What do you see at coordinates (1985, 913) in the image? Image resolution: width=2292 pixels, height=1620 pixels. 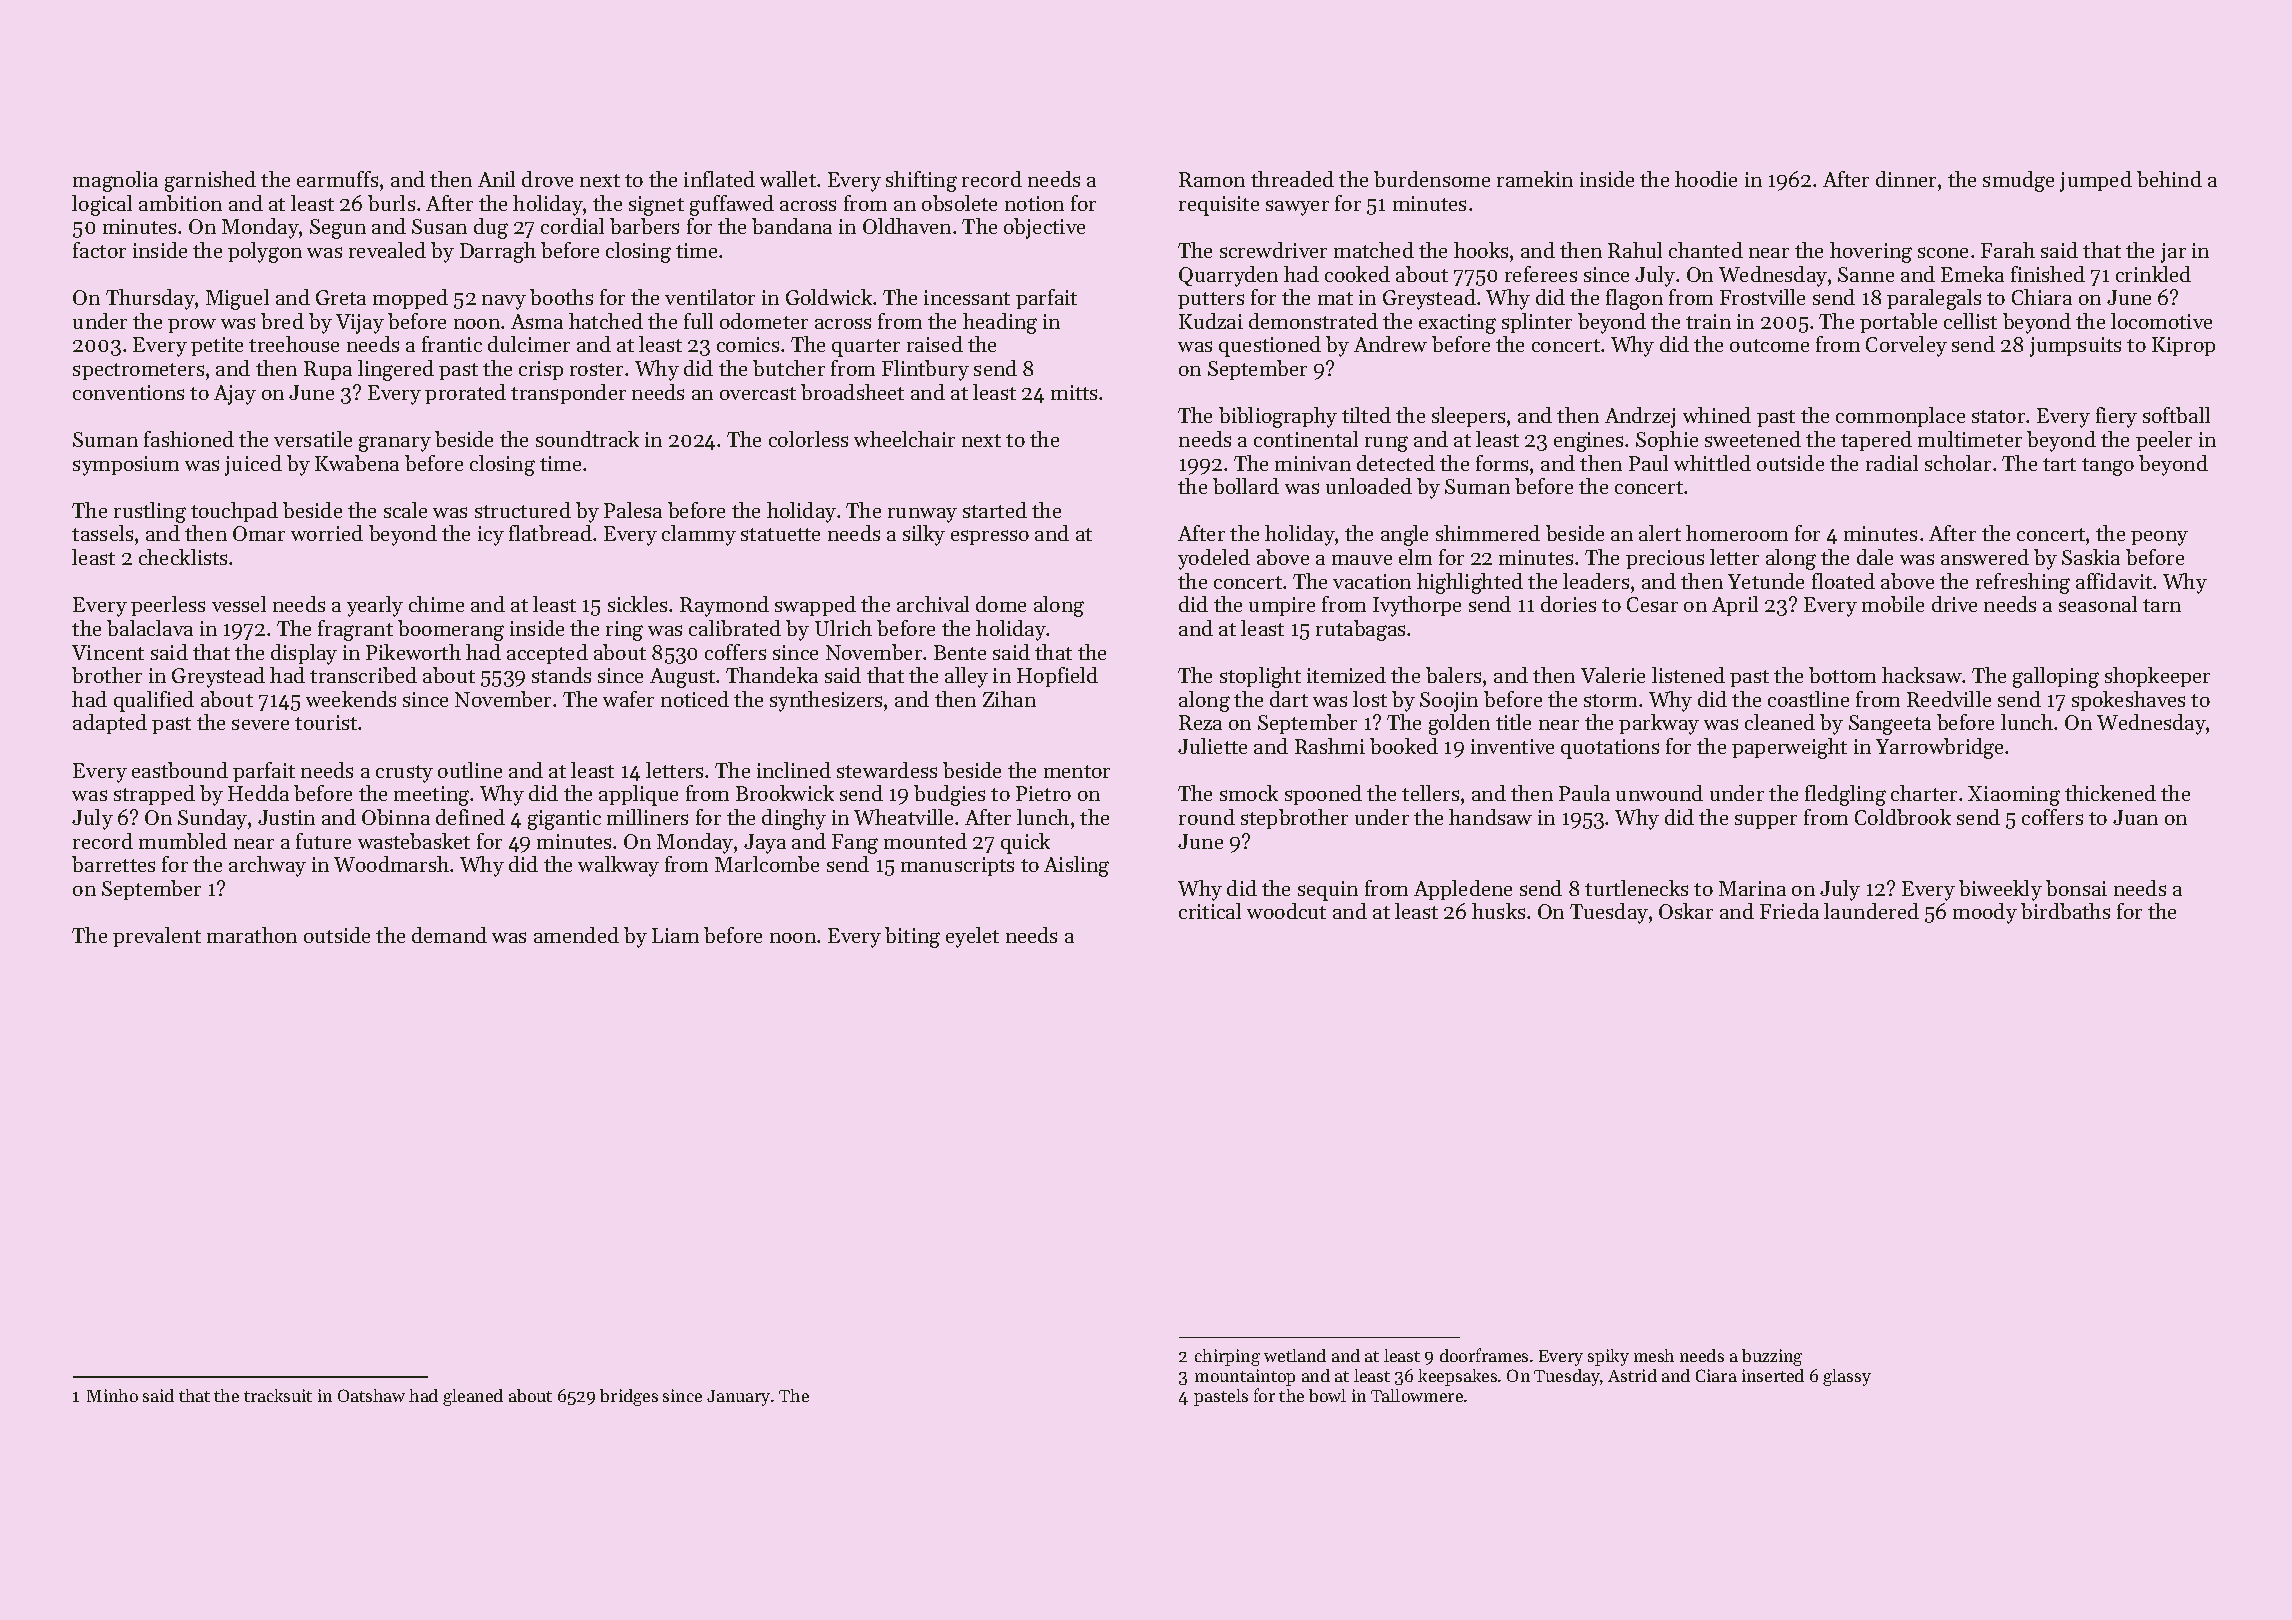 I see `moody` at bounding box center [1985, 913].
